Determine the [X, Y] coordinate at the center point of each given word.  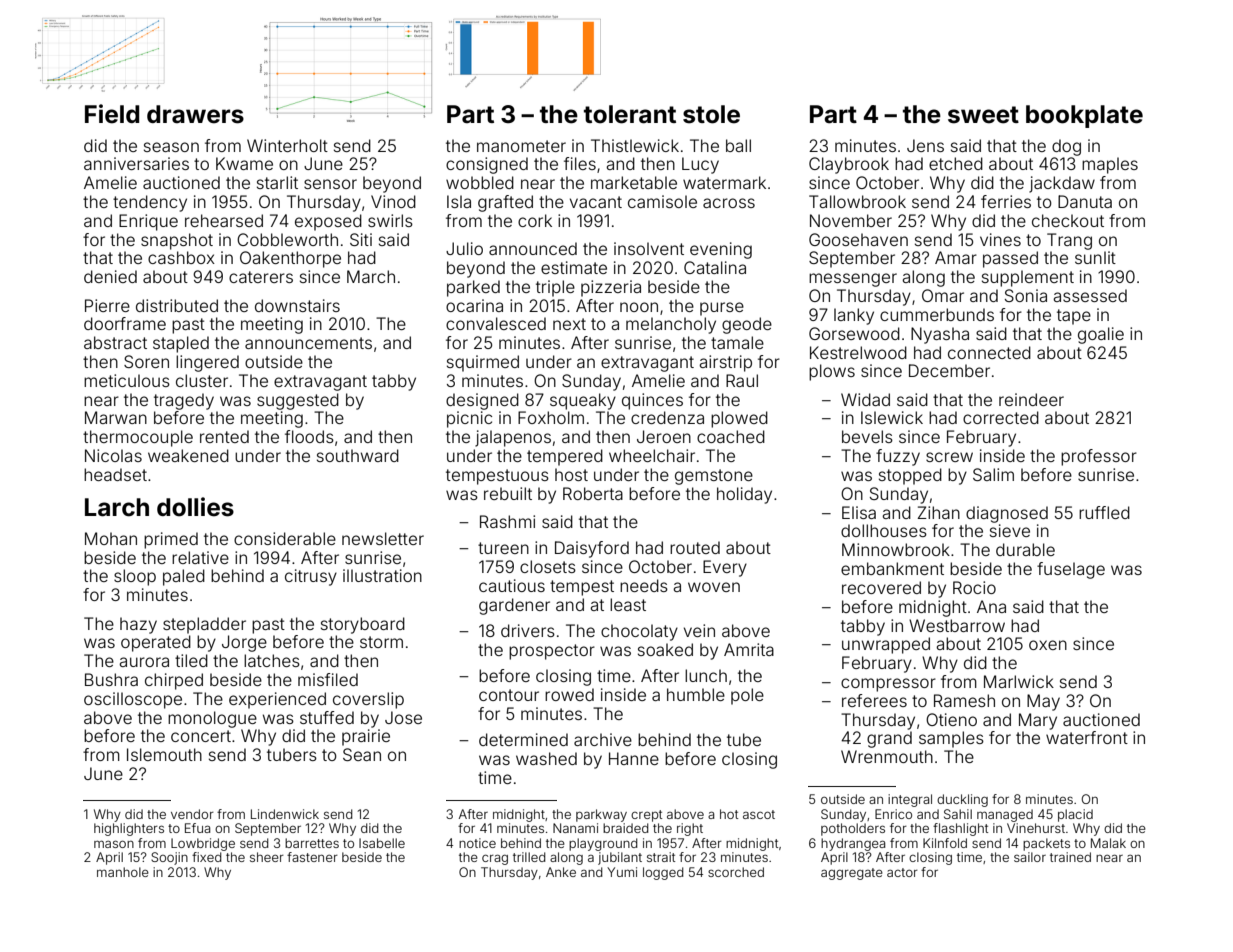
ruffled [1104, 512]
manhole [123, 872]
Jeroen [664, 436]
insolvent [649, 248]
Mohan [111, 538]
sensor [330, 184]
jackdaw [1062, 184]
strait [661, 857]
